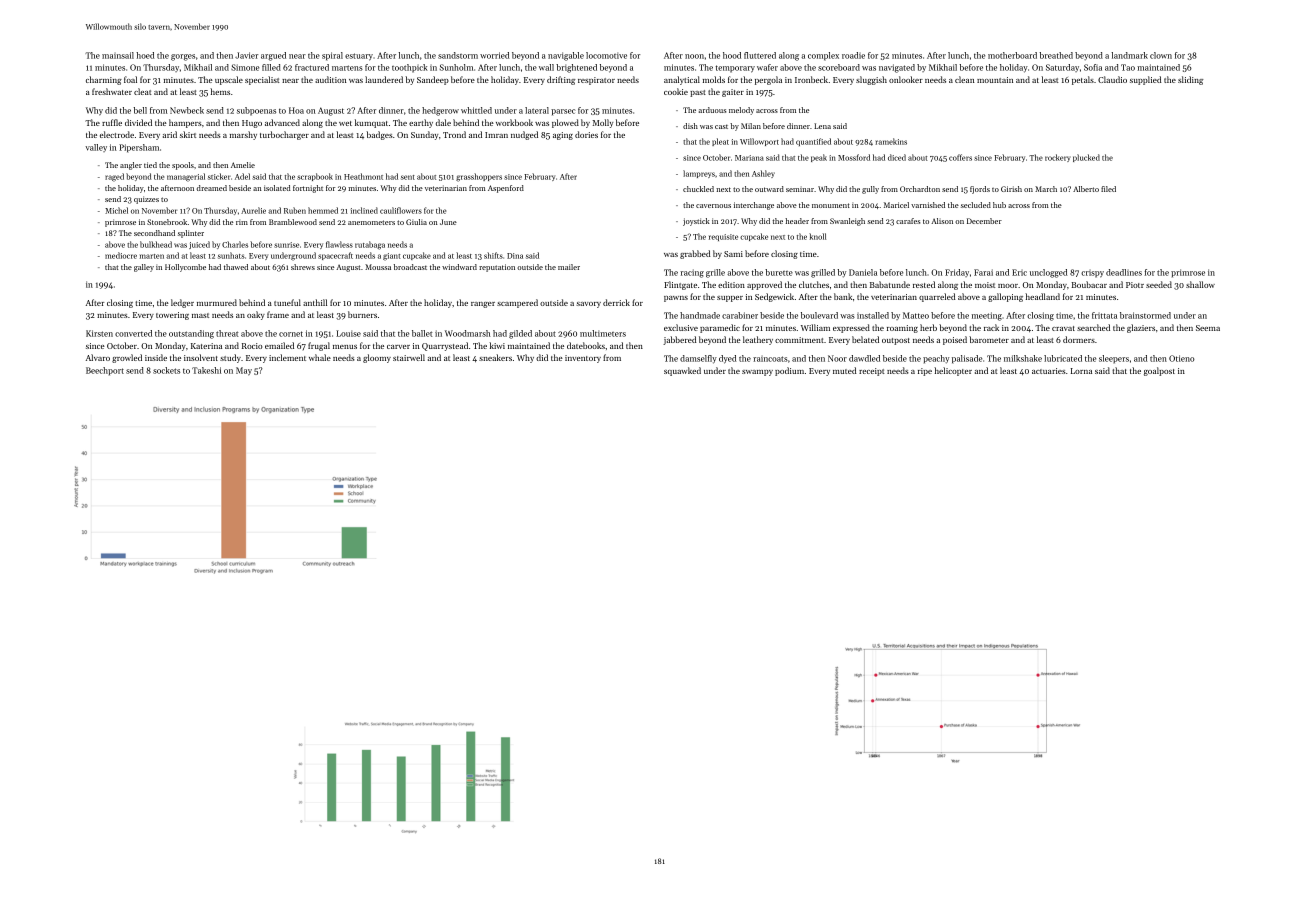  What do you see at coordinates (1056, 55) in the document?
I see `breathed` at bounding box center [1056, 55].
